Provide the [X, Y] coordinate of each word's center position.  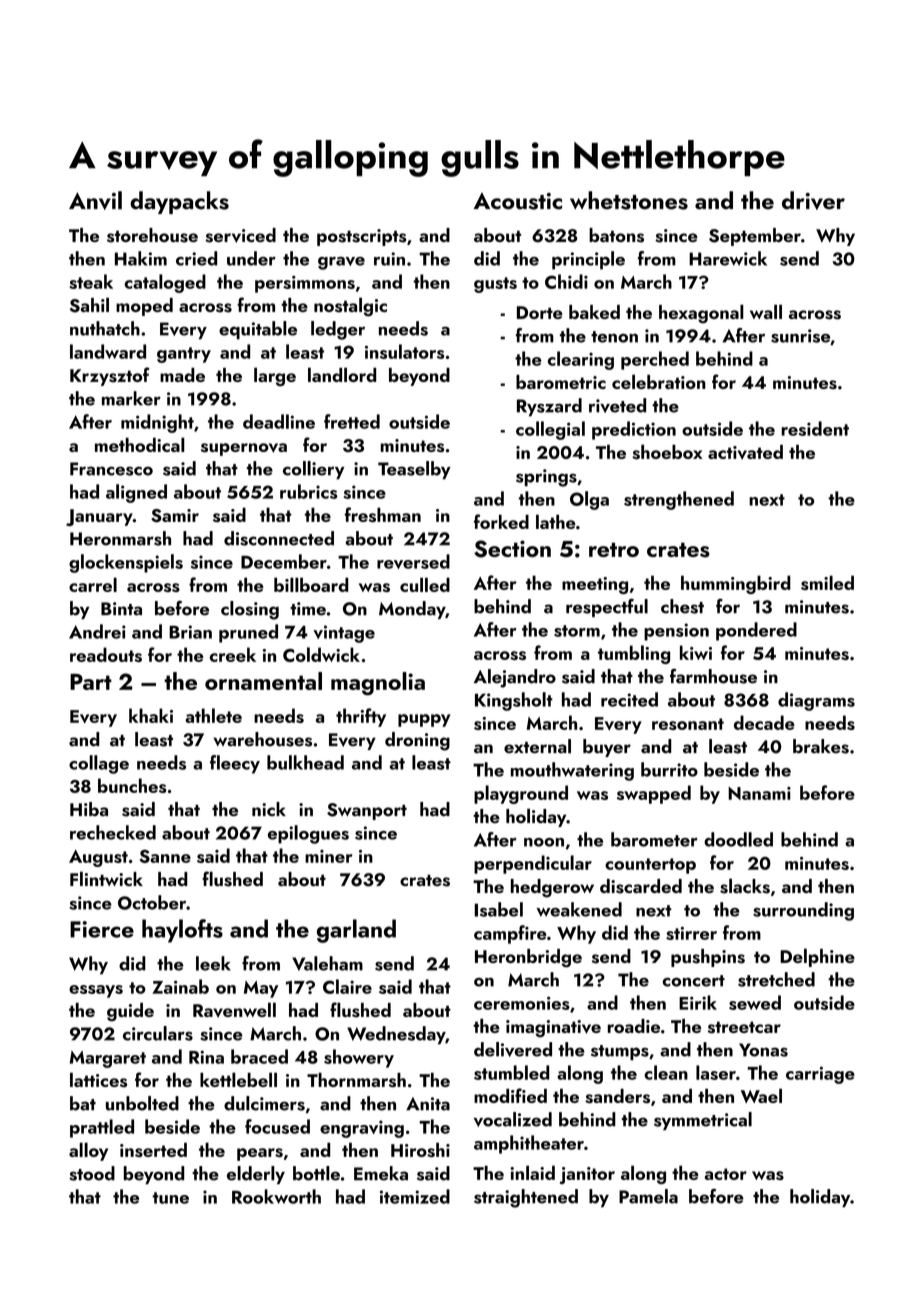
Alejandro [515, 678]
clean [666, 1072]
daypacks [179, 202]
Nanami [759, 793]
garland [356, 931]
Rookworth [276, 1196]
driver [813, 200]
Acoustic [518, 201]
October [152, 902]
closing [250, 610]
